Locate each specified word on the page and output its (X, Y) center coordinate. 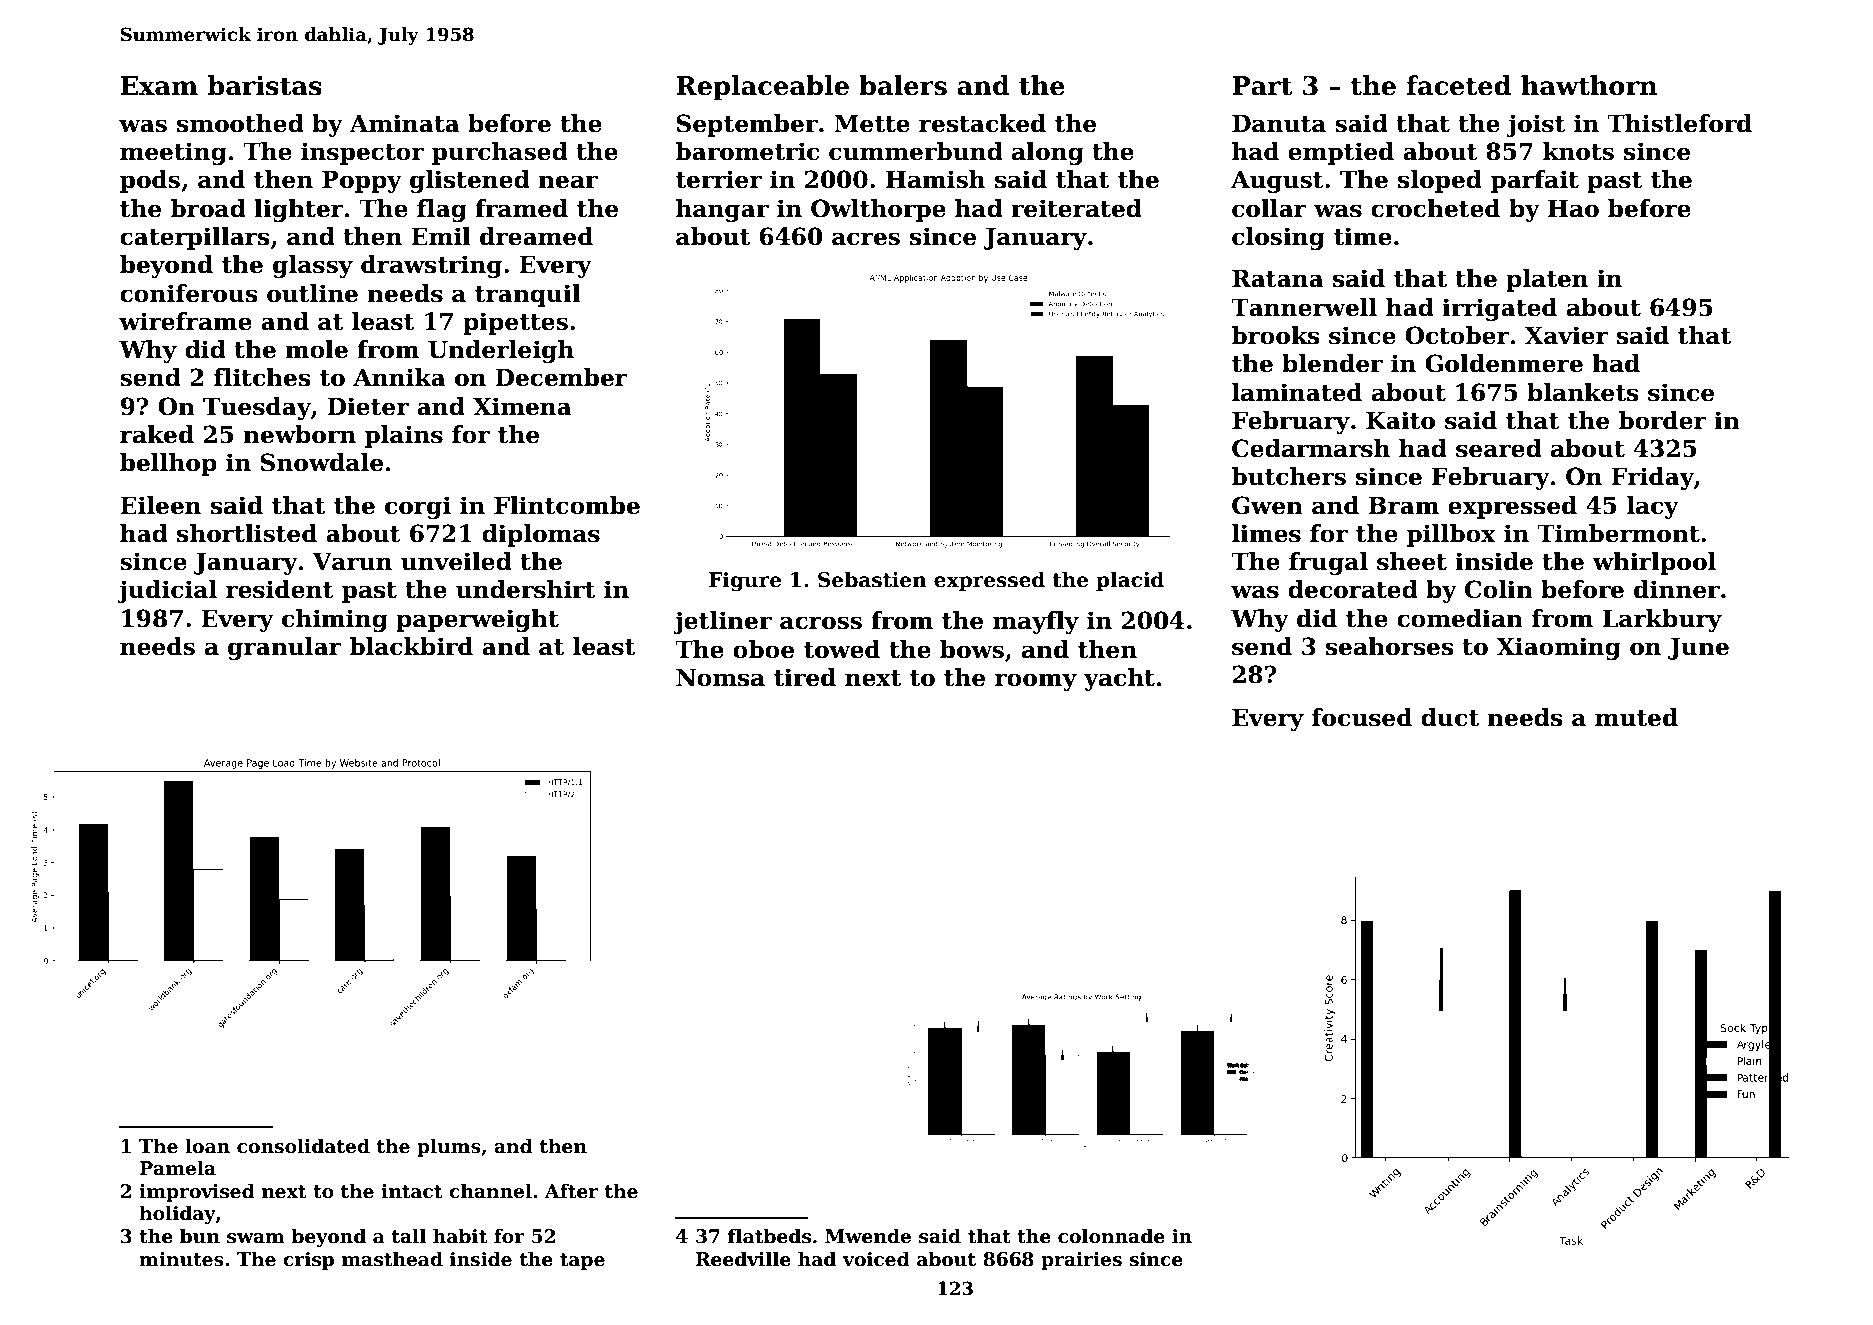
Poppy (362, 182)
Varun (352, 562)
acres (866, 239)
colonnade (1111, 1236)
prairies (1081, 1261)
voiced (876, 1259)
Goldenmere (1504, 363)
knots (1578, 151)
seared (1499, 448)
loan (207, 1146)
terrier (719, 179)
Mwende (868, 1236)
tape (582, 1261)
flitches (262, 377)
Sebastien (872, 579)
